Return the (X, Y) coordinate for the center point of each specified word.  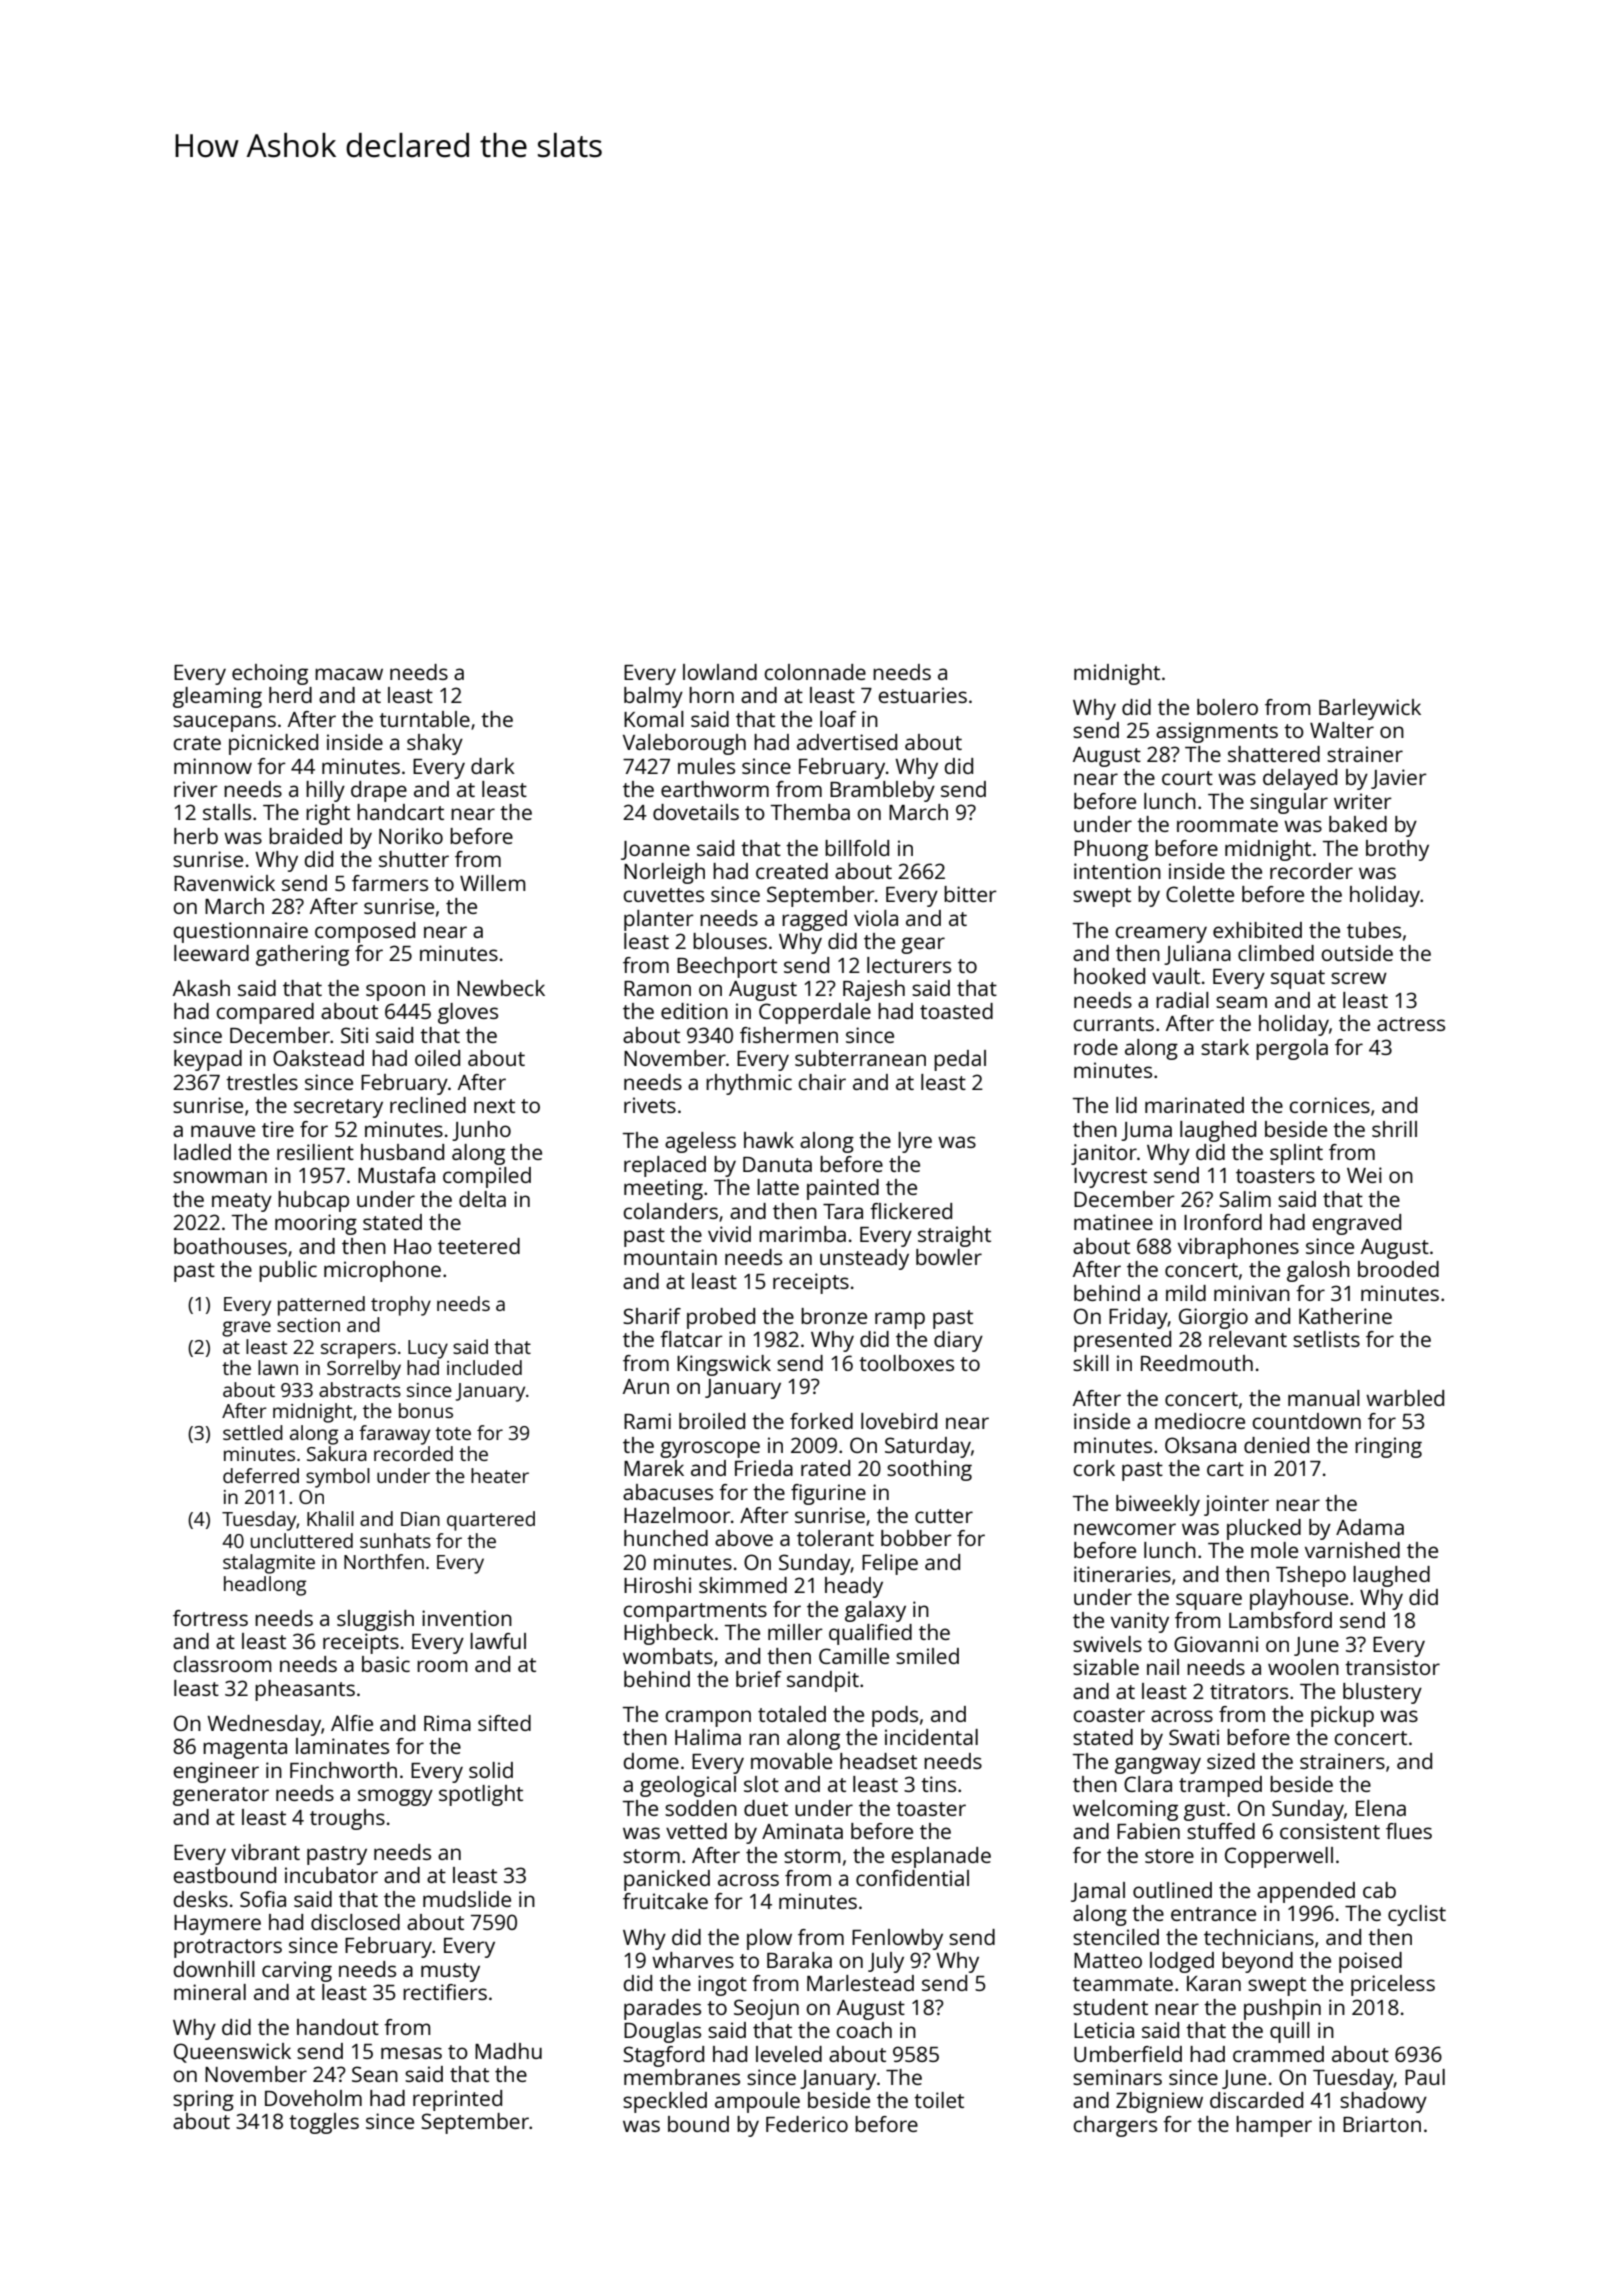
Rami (647, 1421)
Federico (807, 2124)
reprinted (457, 2100)
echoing (270, 674)
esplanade (941, 1857)
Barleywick (1370, 709)
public (288, 1271)
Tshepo (1311, 1576)
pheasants (305, 1690)
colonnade (815, 672)
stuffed (1221, 1831)
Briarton (1382, 2124)
